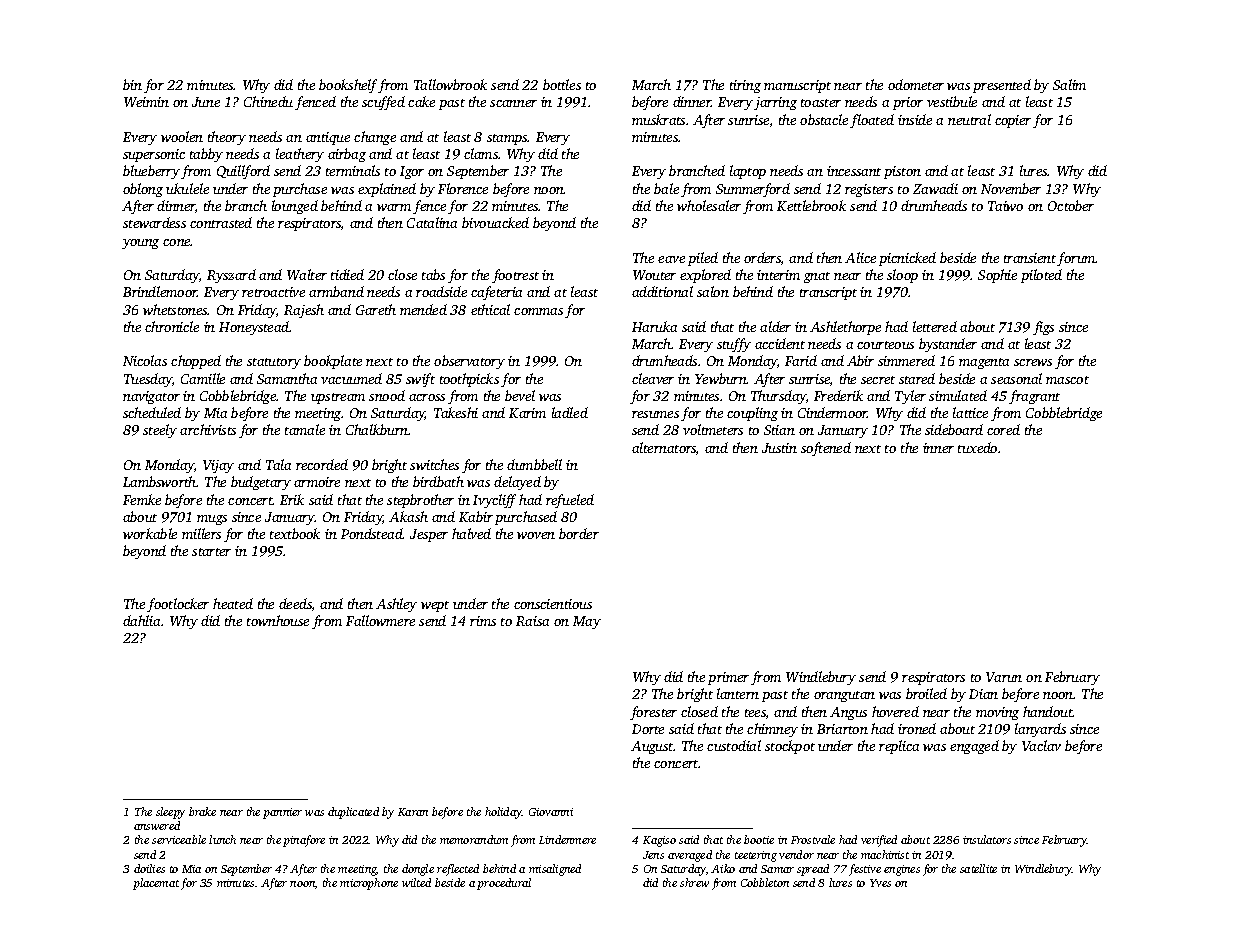  I want to click on mugs, so click(212, 520).
